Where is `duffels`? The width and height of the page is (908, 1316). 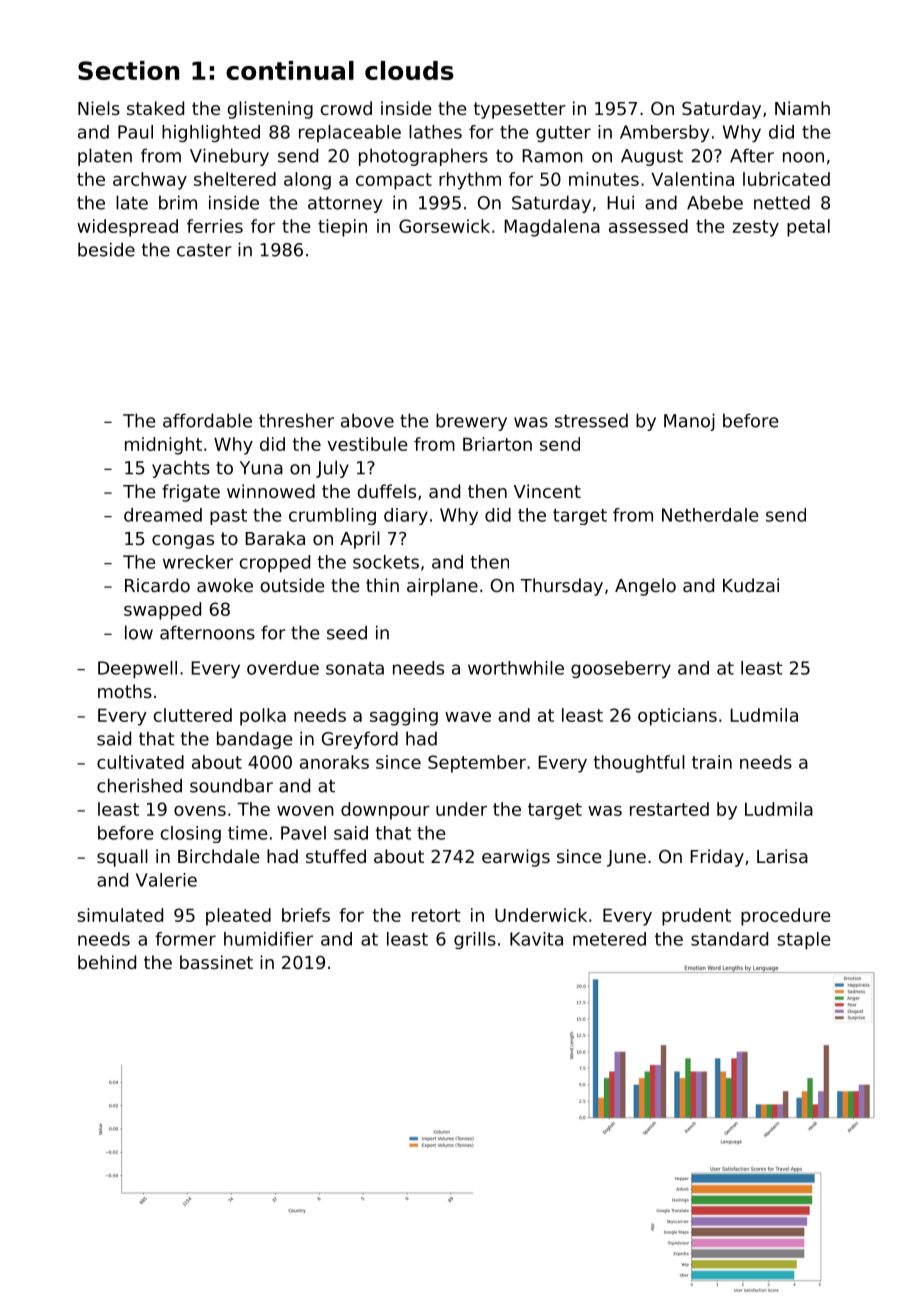
duffels is located at coordinates (387, 491).
